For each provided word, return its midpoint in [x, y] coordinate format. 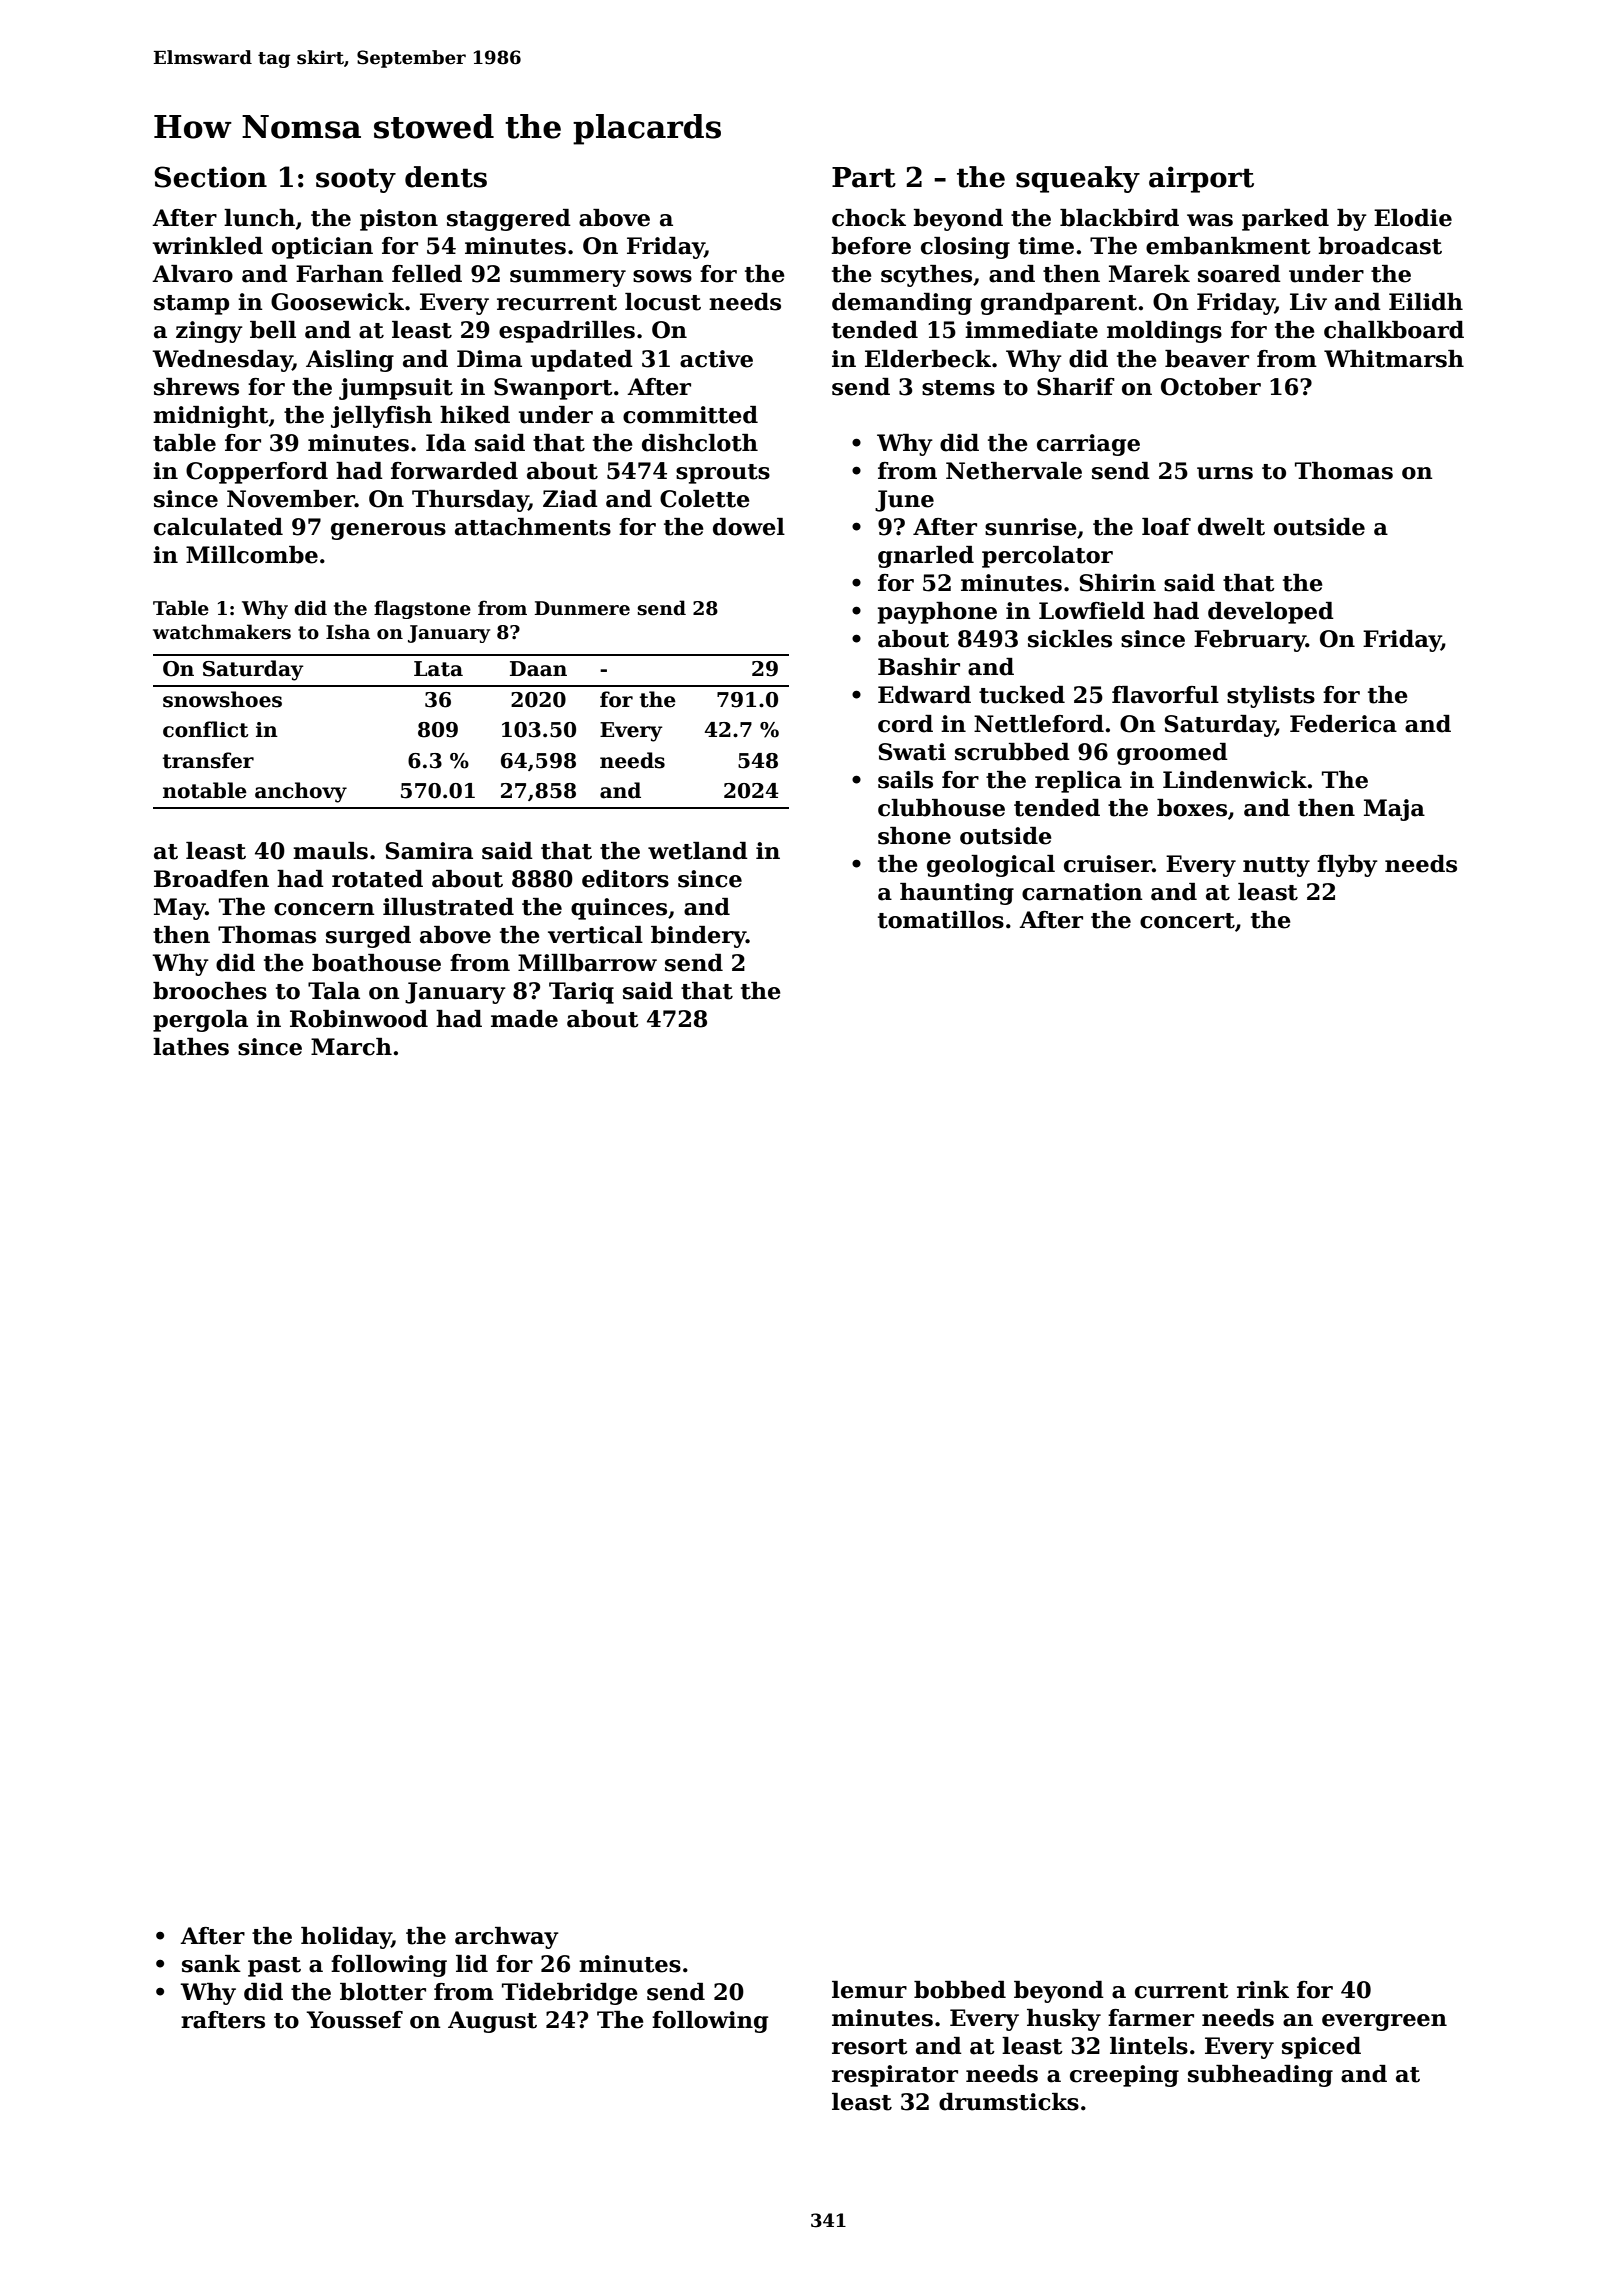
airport [1201, 179]
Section [210, 177]
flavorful [1165, 695]
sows [662, 276]
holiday [346, 1938]
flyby [1347, 866]
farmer [1151, 2018]
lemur [869, 1990]
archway [507, 1938]
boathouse [376, 963]
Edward [924, 695]
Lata [438, 669]
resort [870, 2047]
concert [1187, 921]
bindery [698, 937]
